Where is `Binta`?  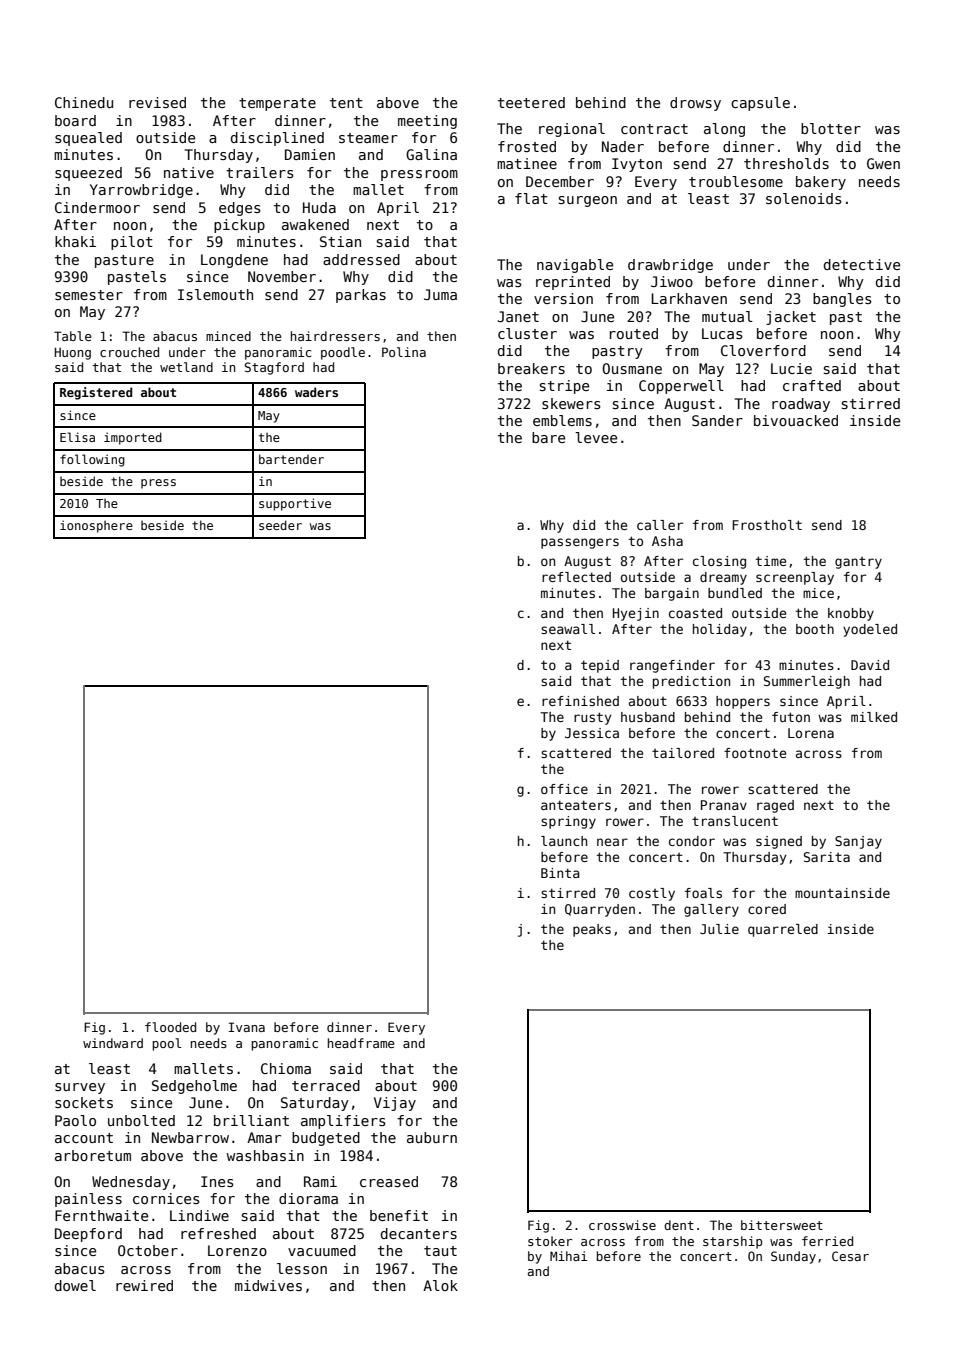 Binta is located at coordinates (560, 873).
